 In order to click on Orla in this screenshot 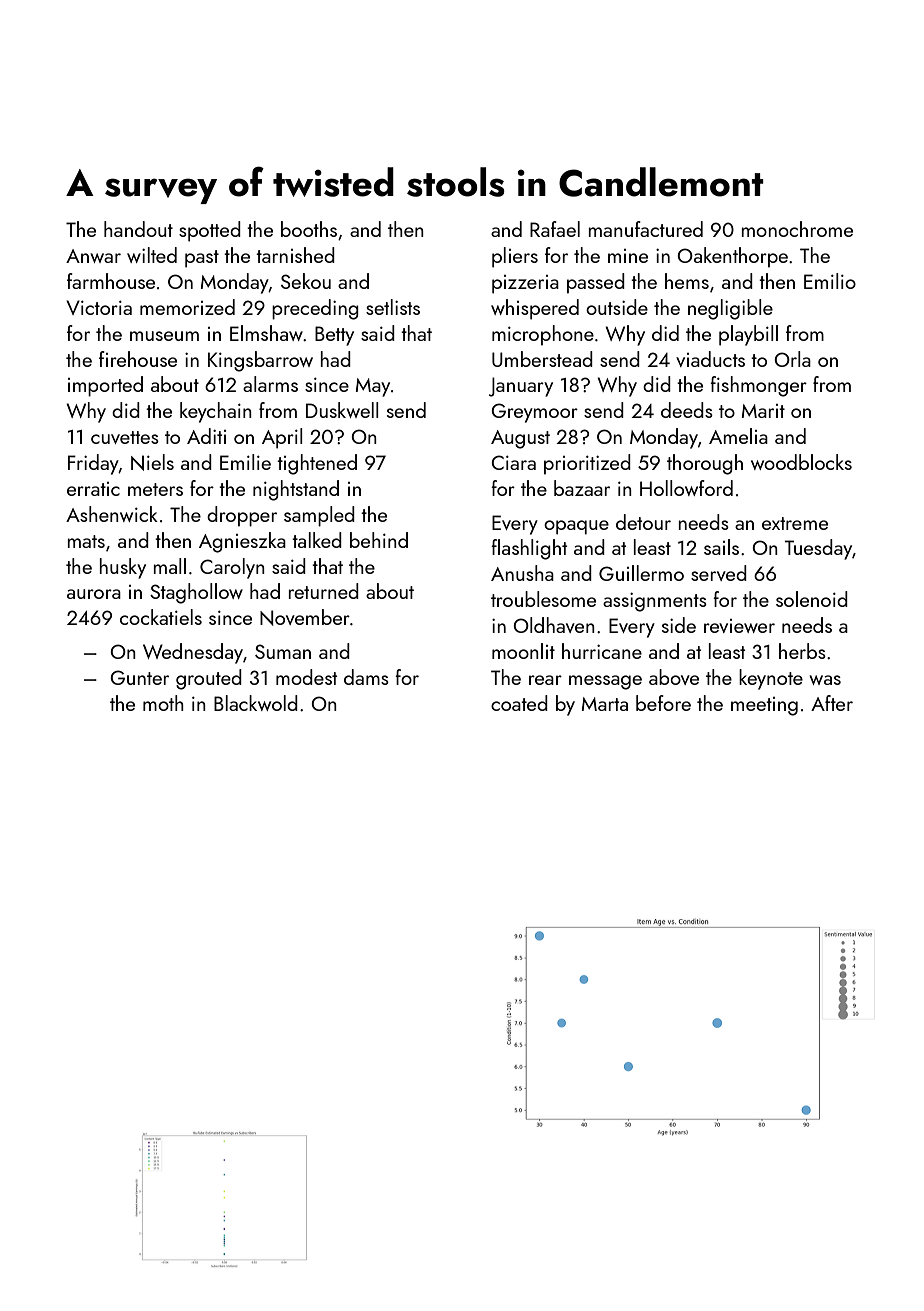, I will do `click(792, 359)`.
